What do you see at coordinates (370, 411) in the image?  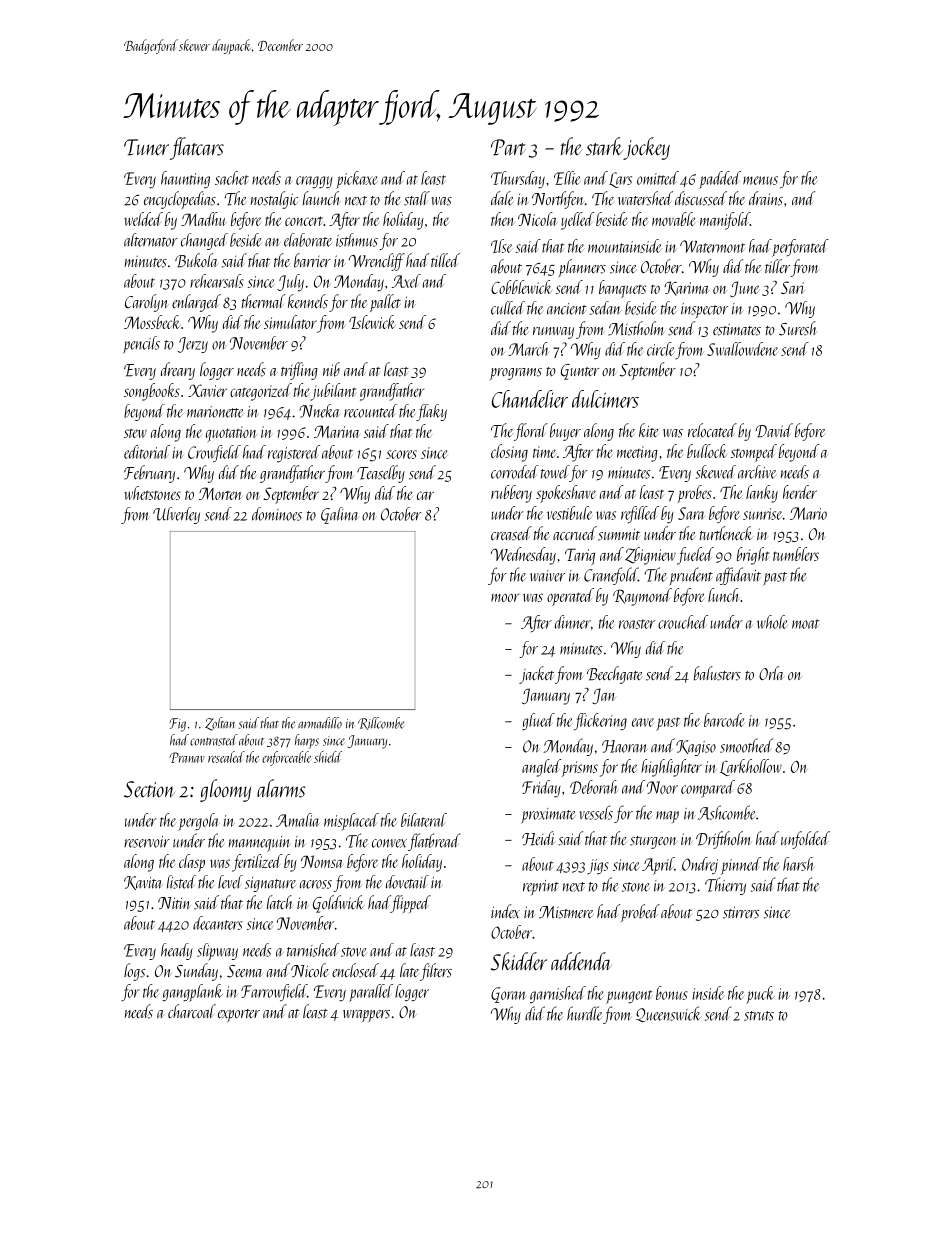 I see `recounted` at bounding box center [370, 411].
